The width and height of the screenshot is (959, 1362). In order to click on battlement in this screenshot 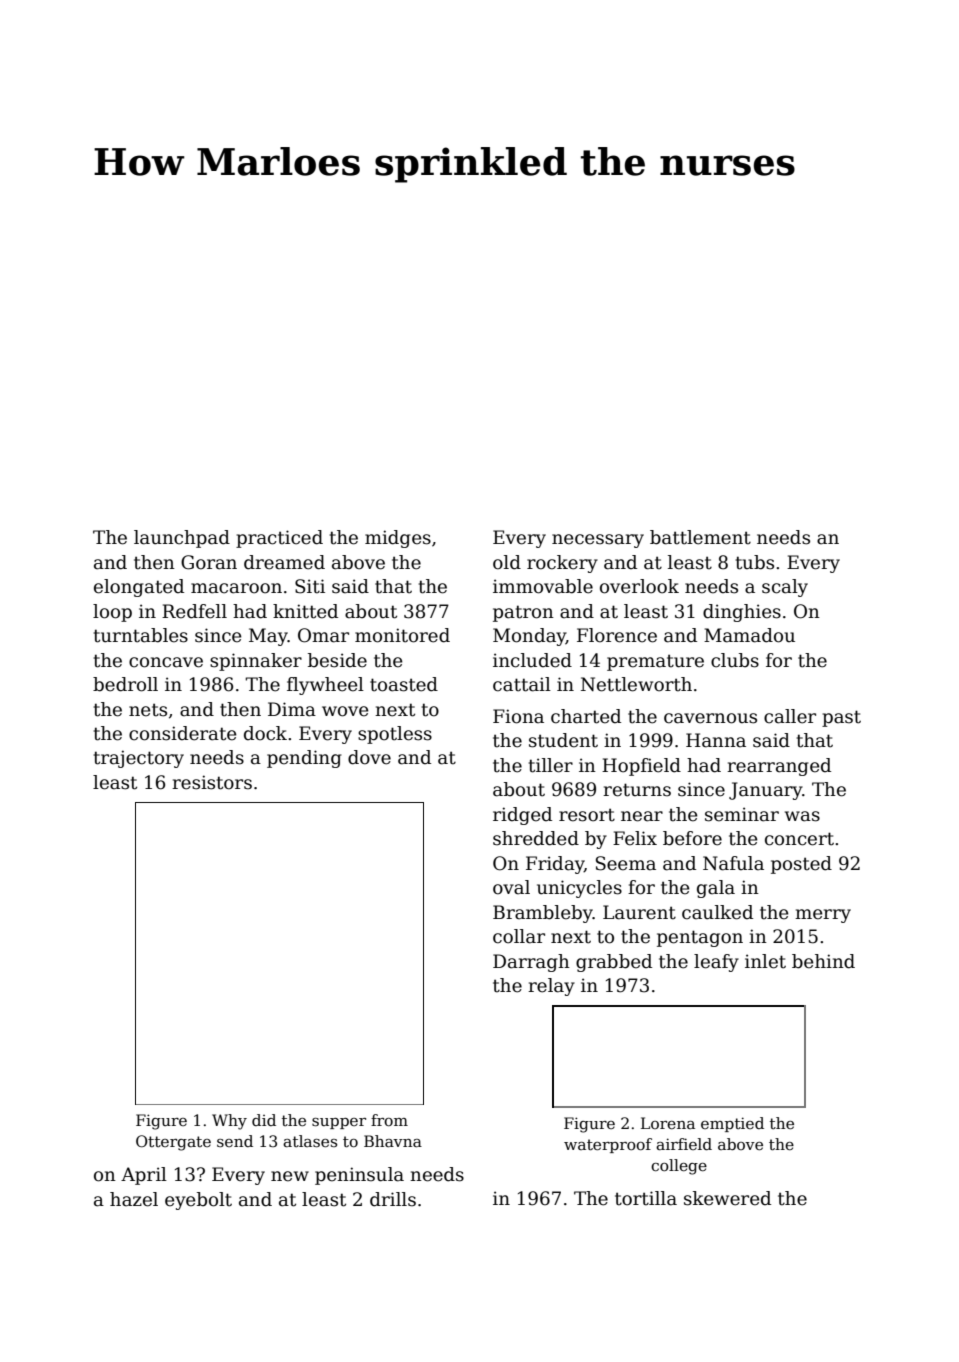, I will do `click(700, 537)`.
